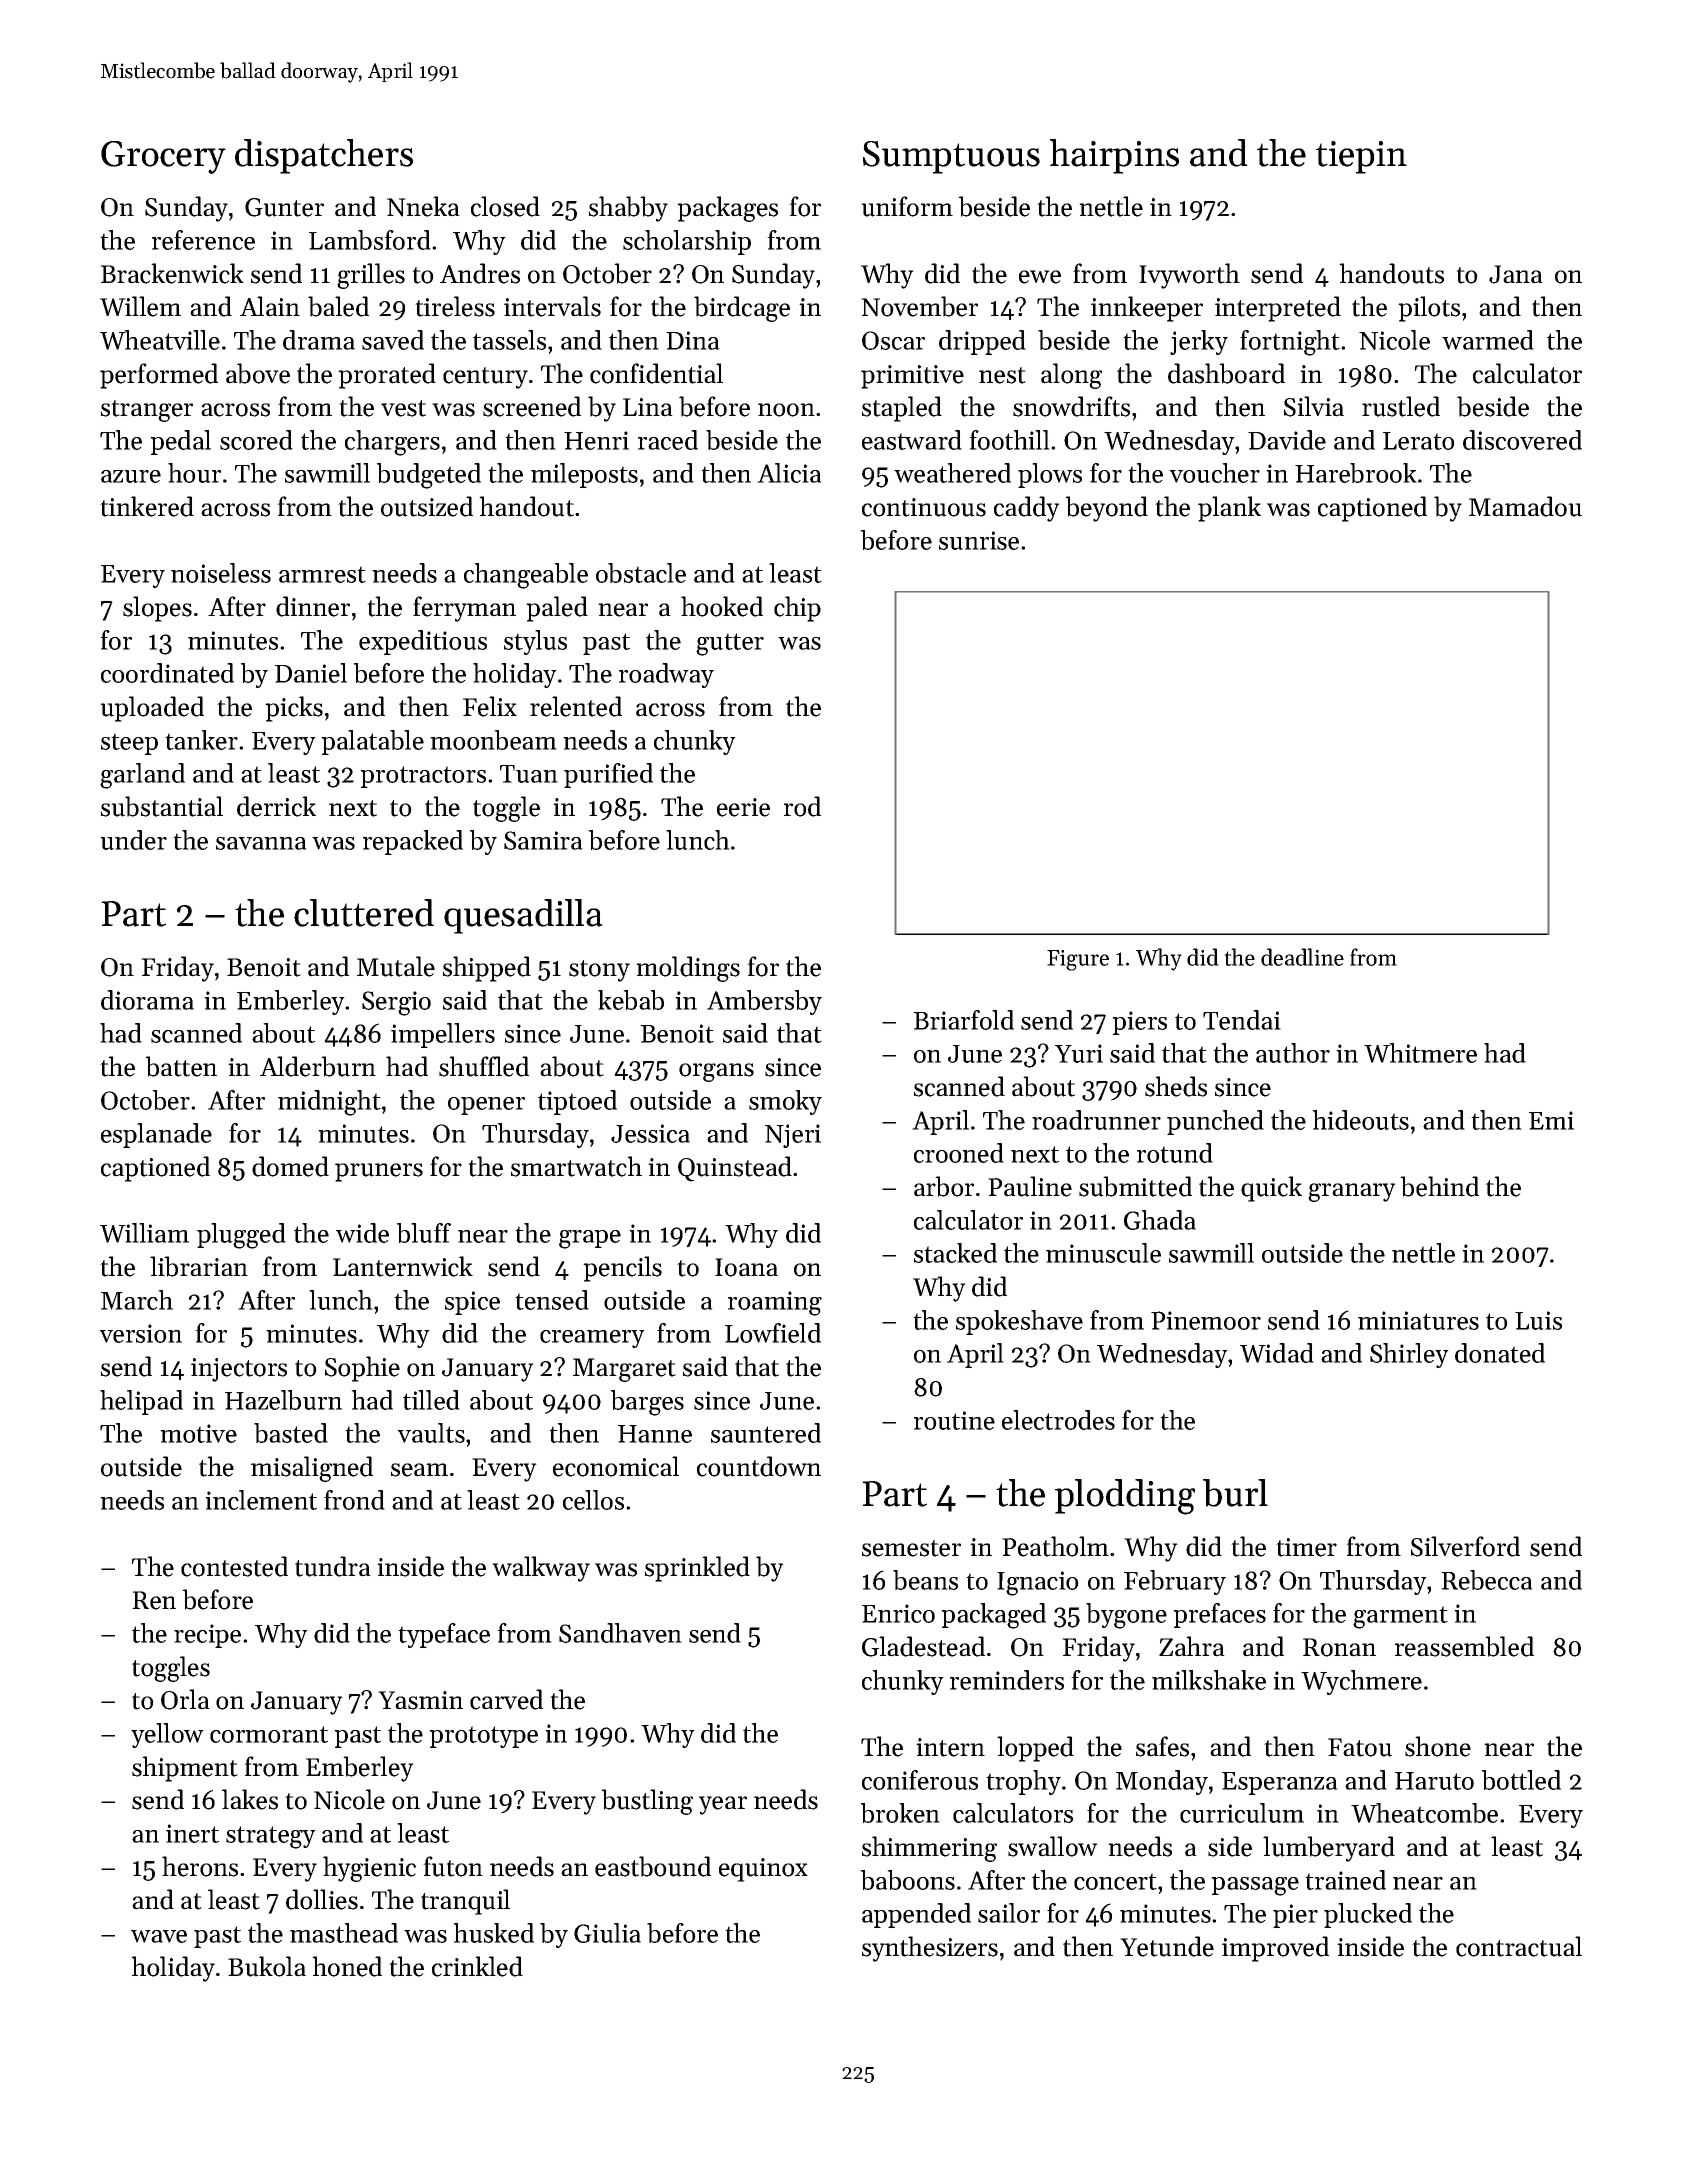 This document has width=1683, height=2178. Describe the element at coordinates (763, 1870) in the document. I see `equinox` at that location.
